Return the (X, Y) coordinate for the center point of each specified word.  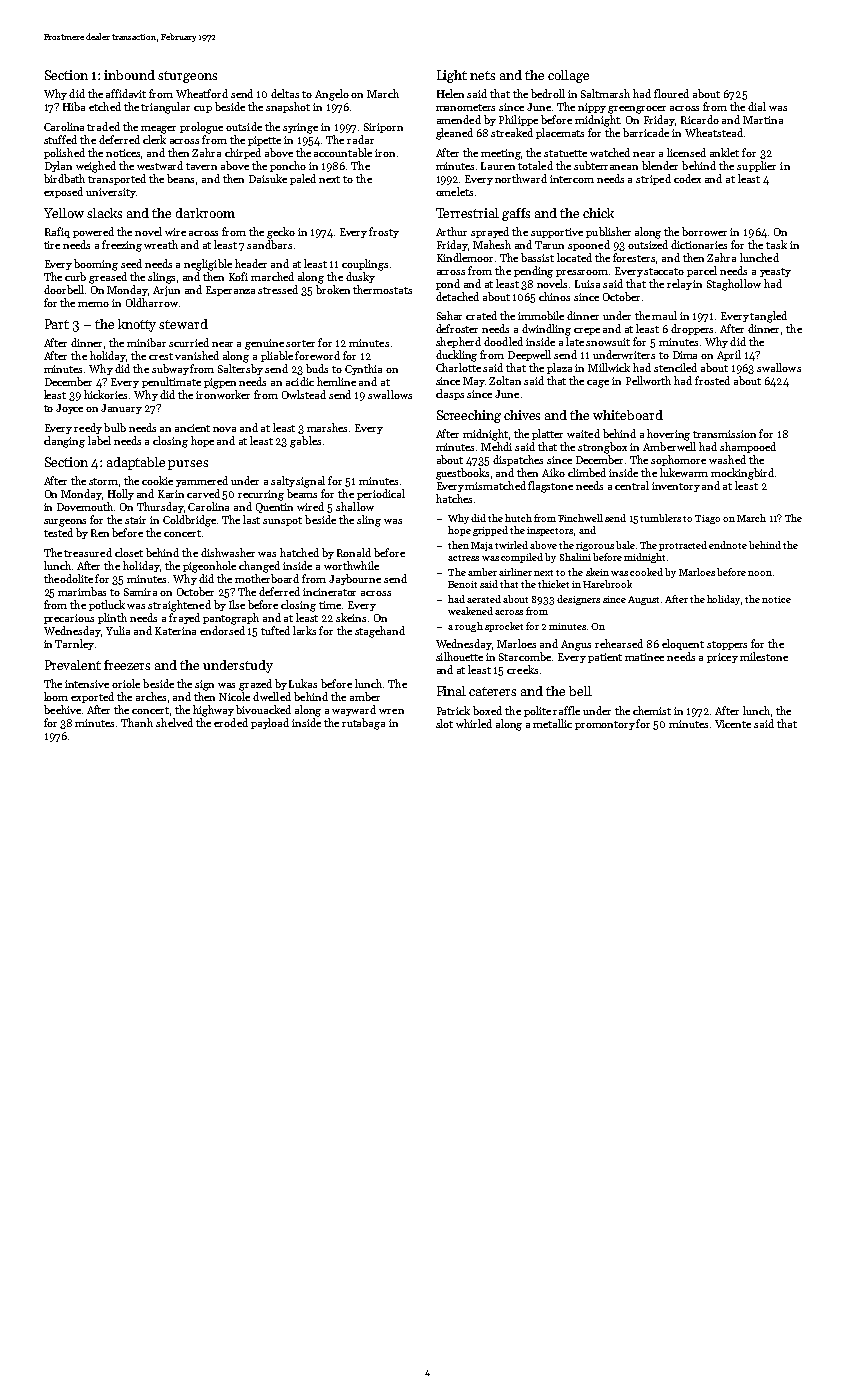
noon (760, 573)
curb (75, 276)
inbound (129, 75)
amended (459, 119)
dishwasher (228, 552)
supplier (756, 166)
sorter (300, 343)
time (330, 605)
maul (664, 315)
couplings (365, 265)
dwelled (272, 696)
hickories (105, 394)
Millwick (609, 367)
